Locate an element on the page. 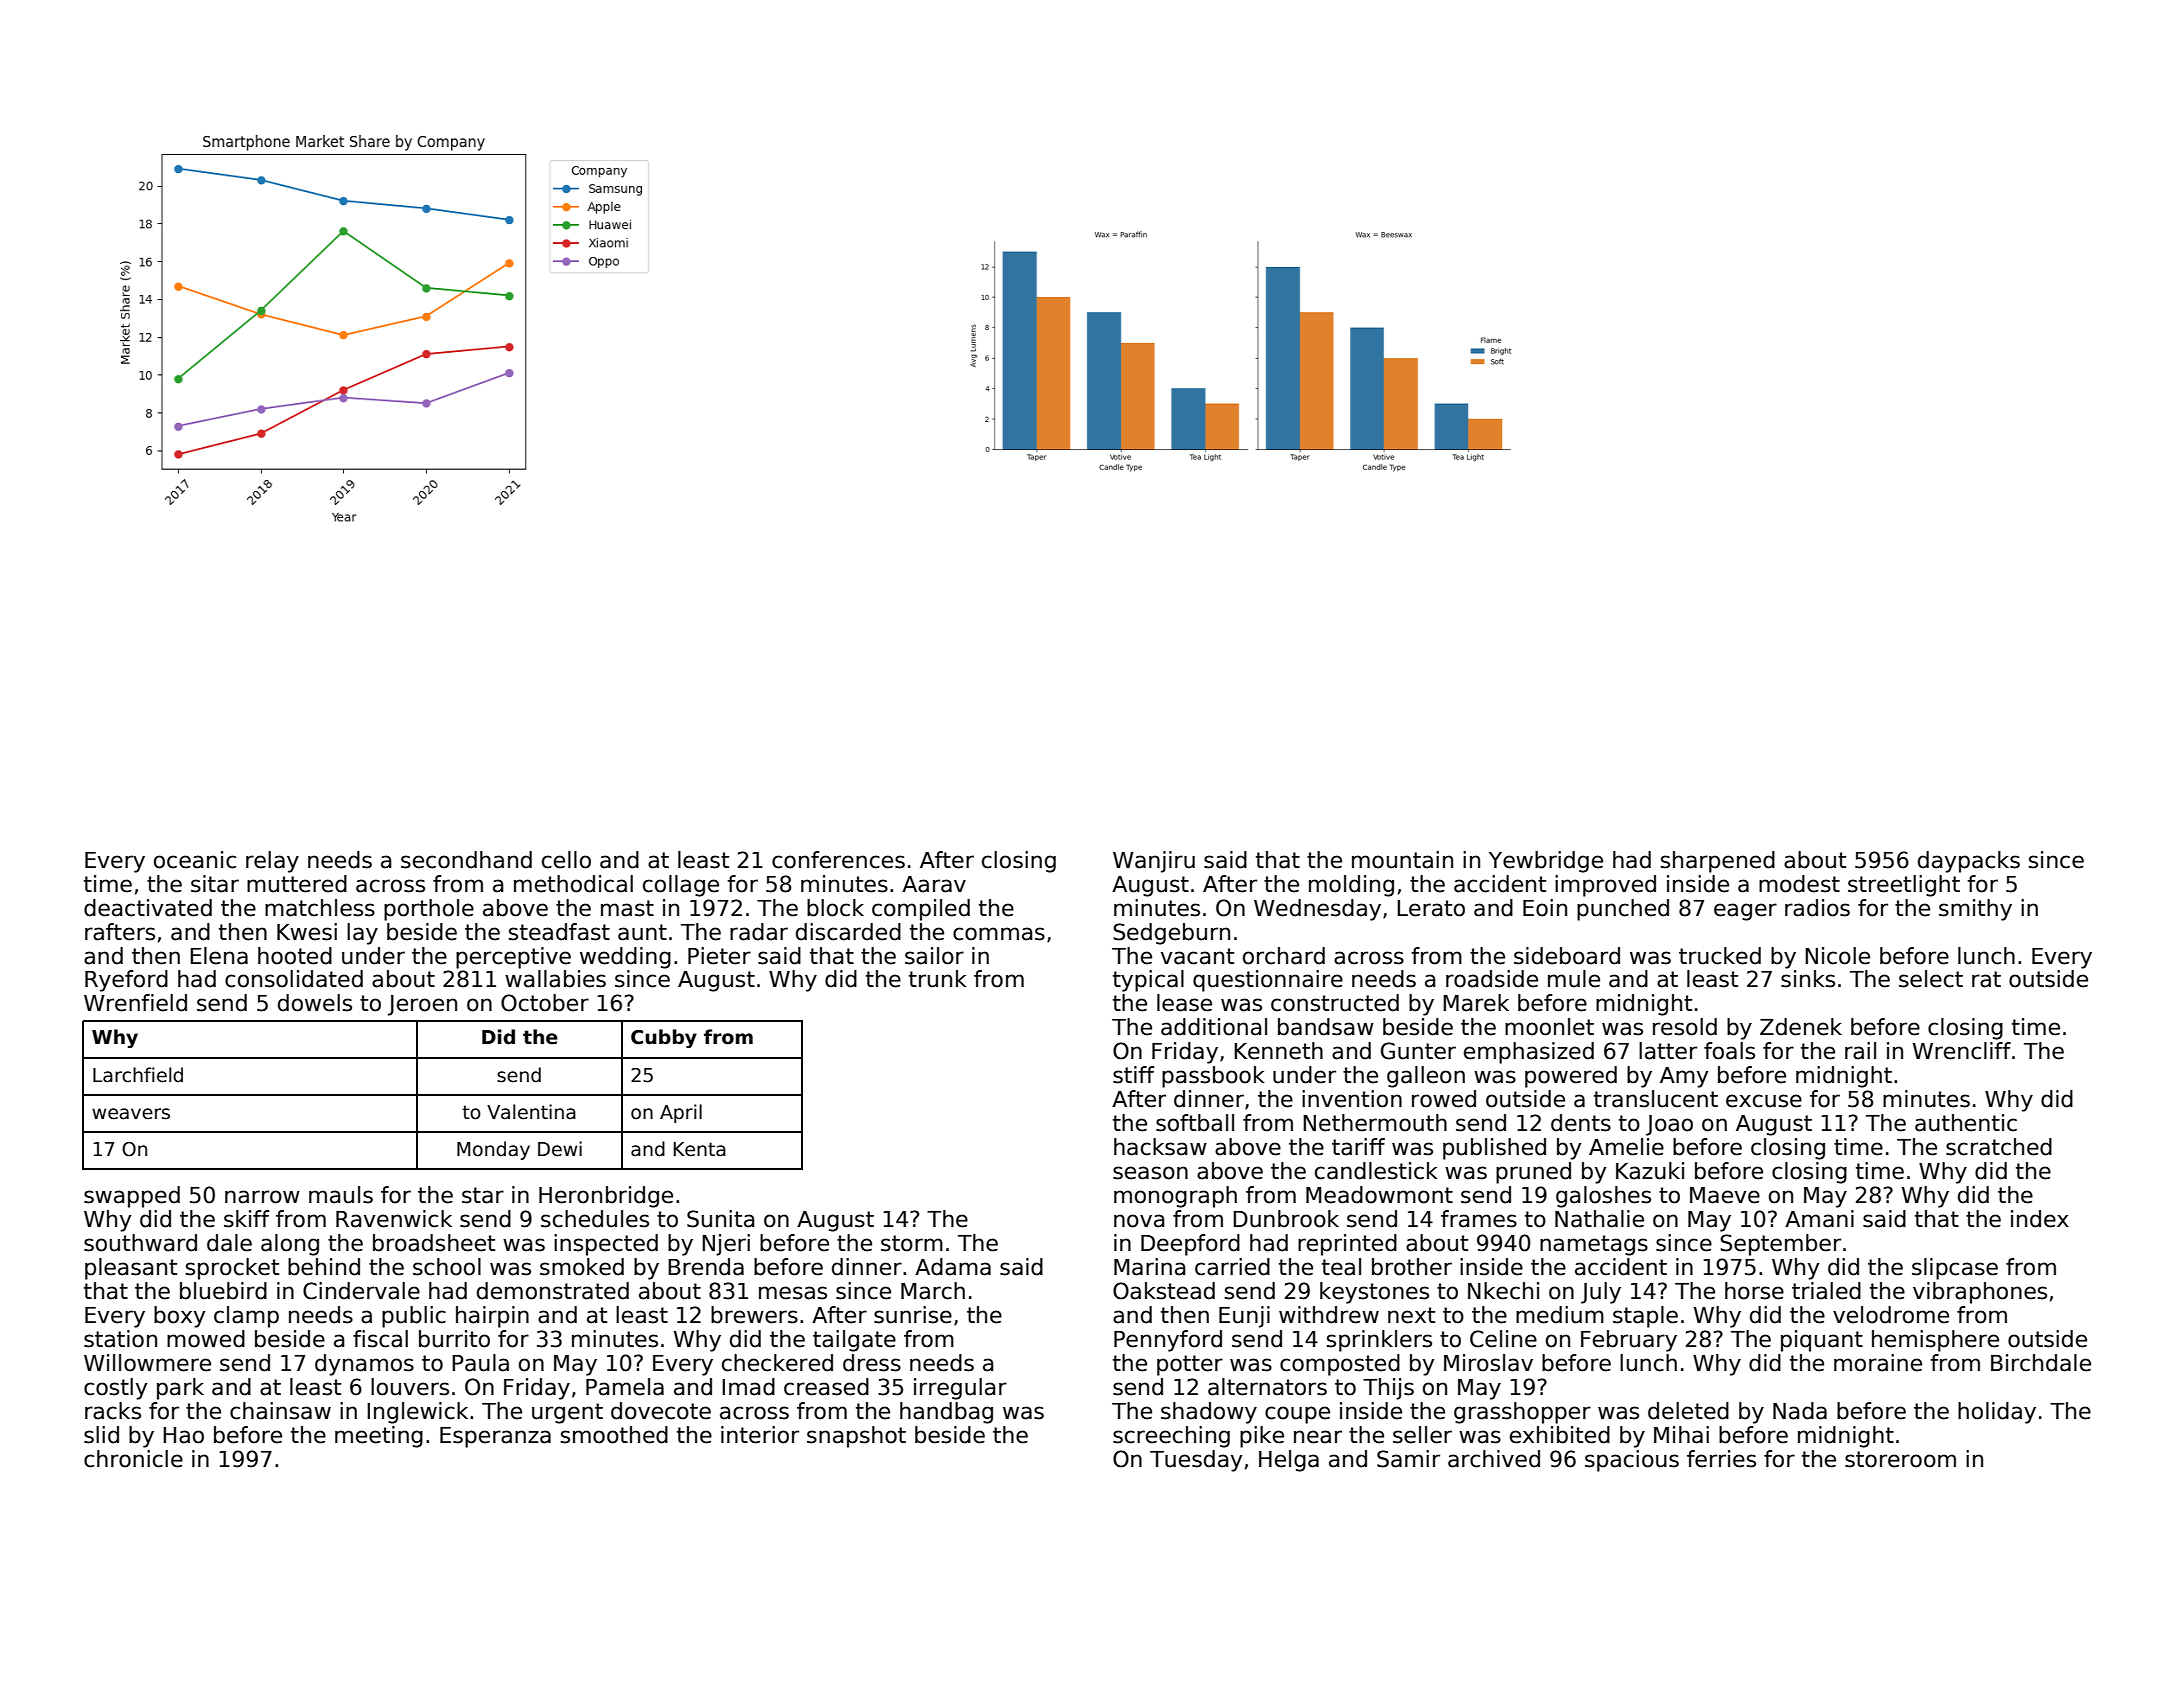 The image size is (2178, 1683). chronicle is located at coordinates (133, 1459).
